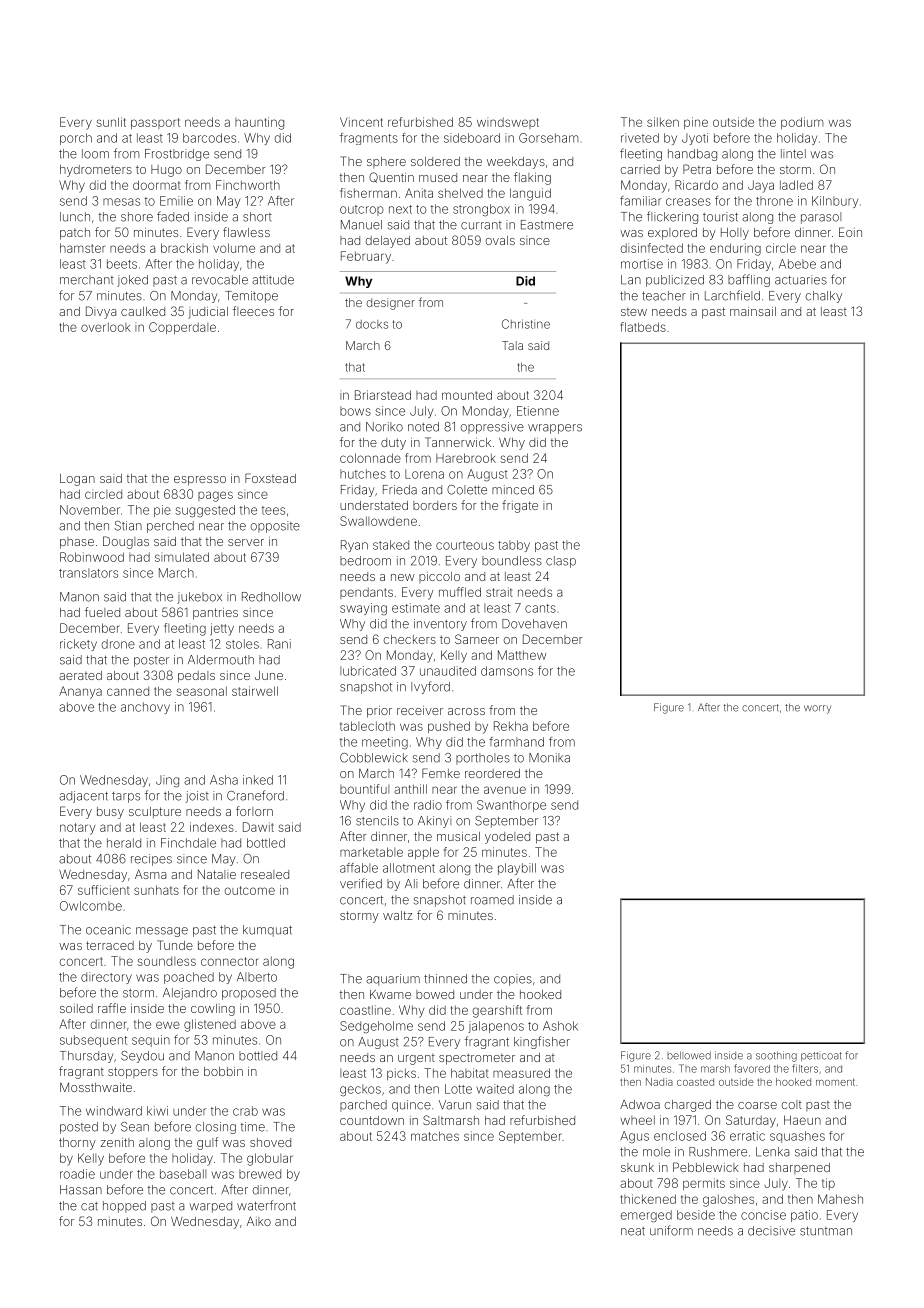  I want to click on Douglas, so click(126, 542).
